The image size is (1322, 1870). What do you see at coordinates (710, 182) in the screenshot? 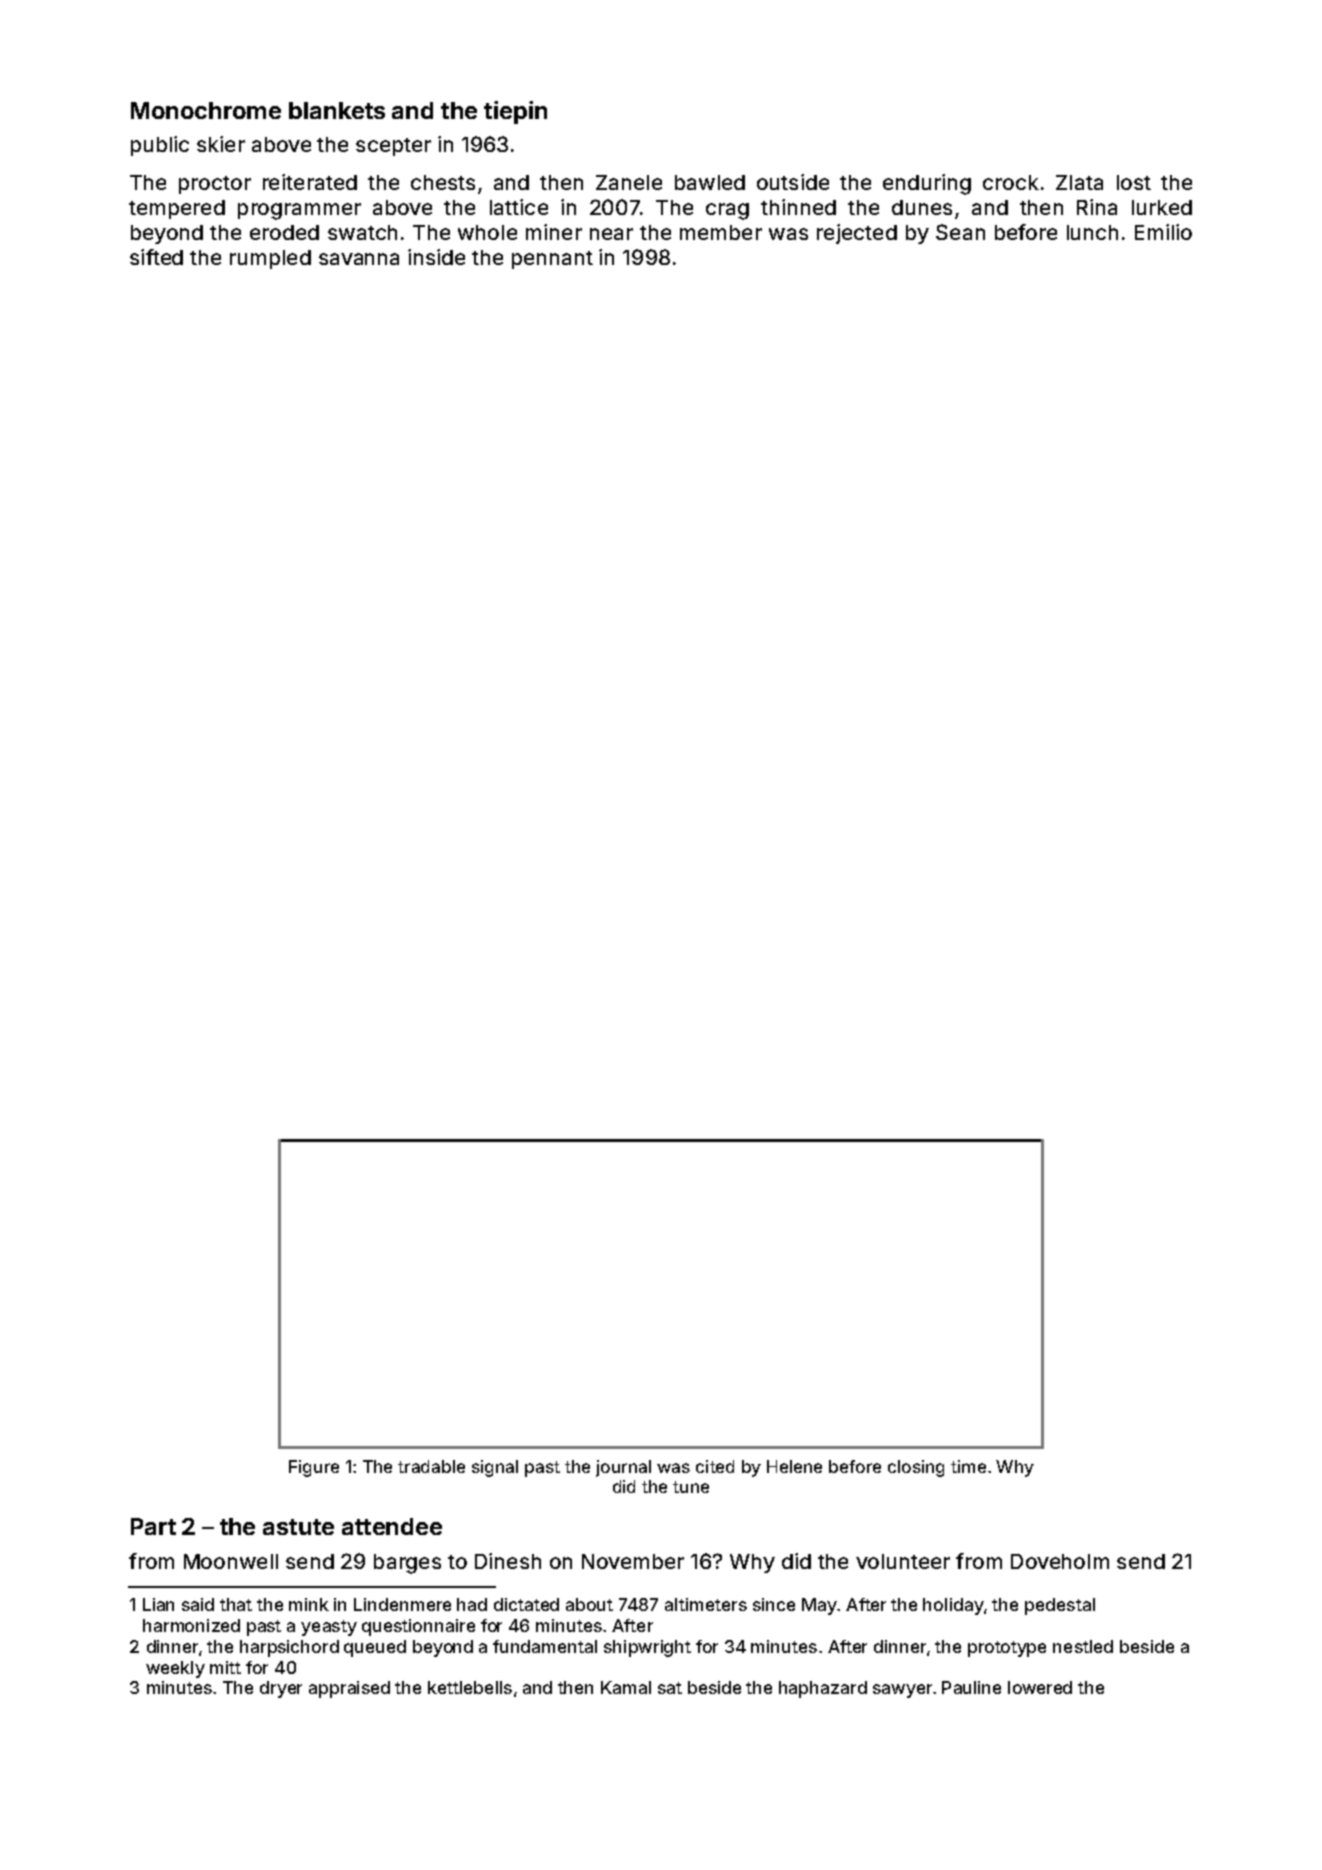
I see `bawled` at bounding box center [710, 182].
